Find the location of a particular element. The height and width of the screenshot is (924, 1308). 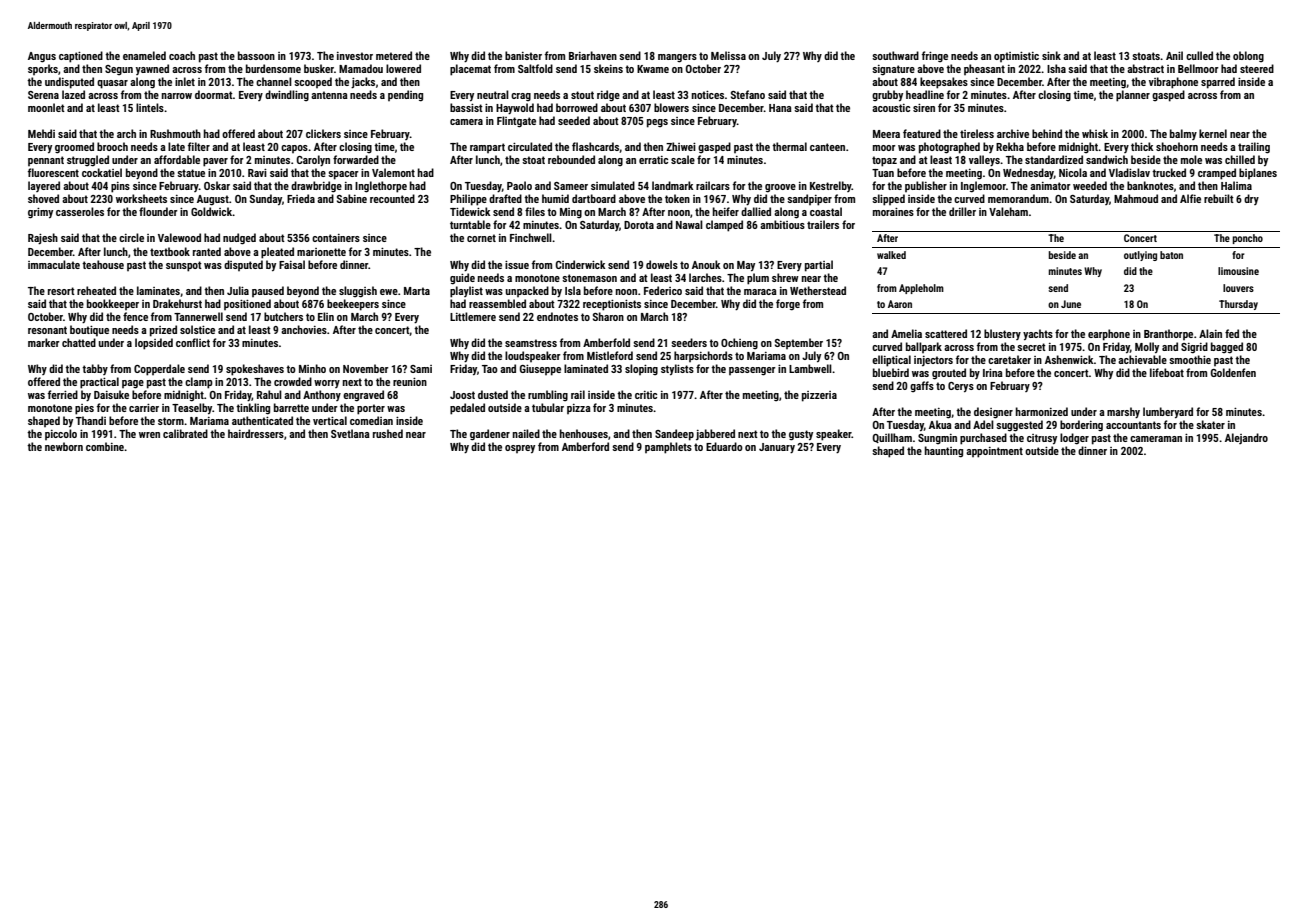

landmark is located at coordinates (672, 185).
